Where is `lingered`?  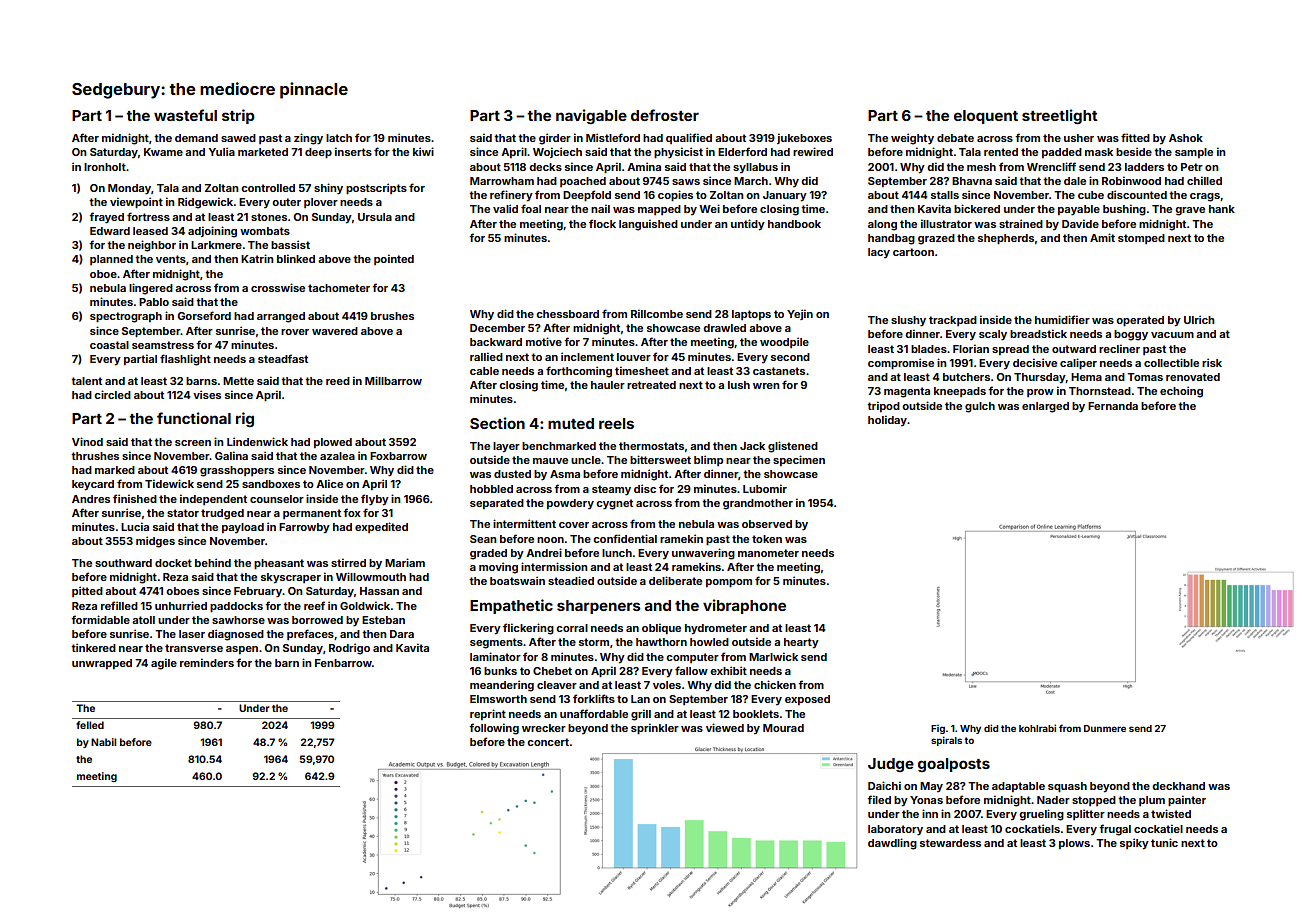 lingered is located at coordinates (151, 289).
